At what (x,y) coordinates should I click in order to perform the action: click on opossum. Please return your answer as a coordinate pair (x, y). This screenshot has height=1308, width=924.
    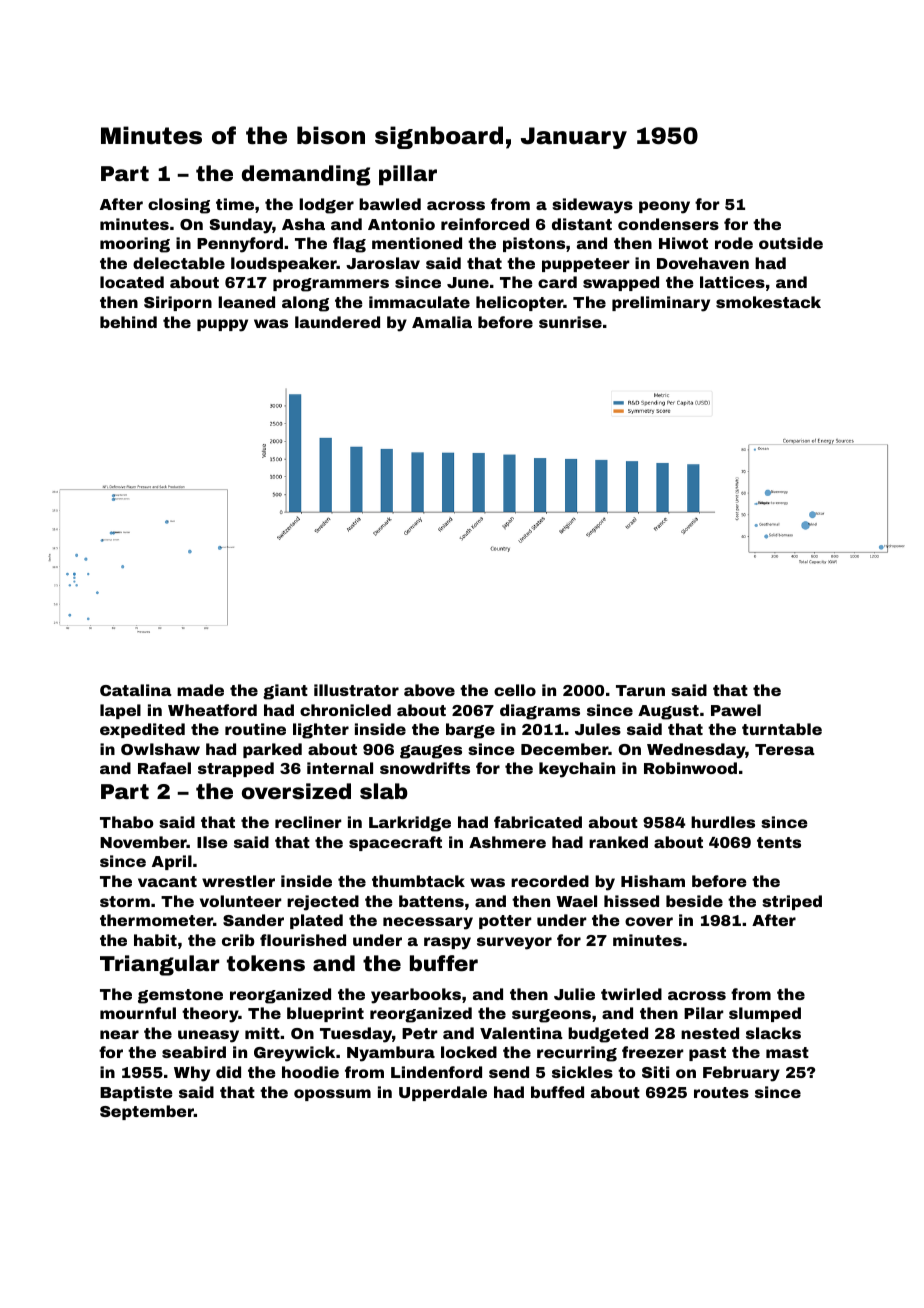
    Looking at the image, I should click on (332, 1095).
